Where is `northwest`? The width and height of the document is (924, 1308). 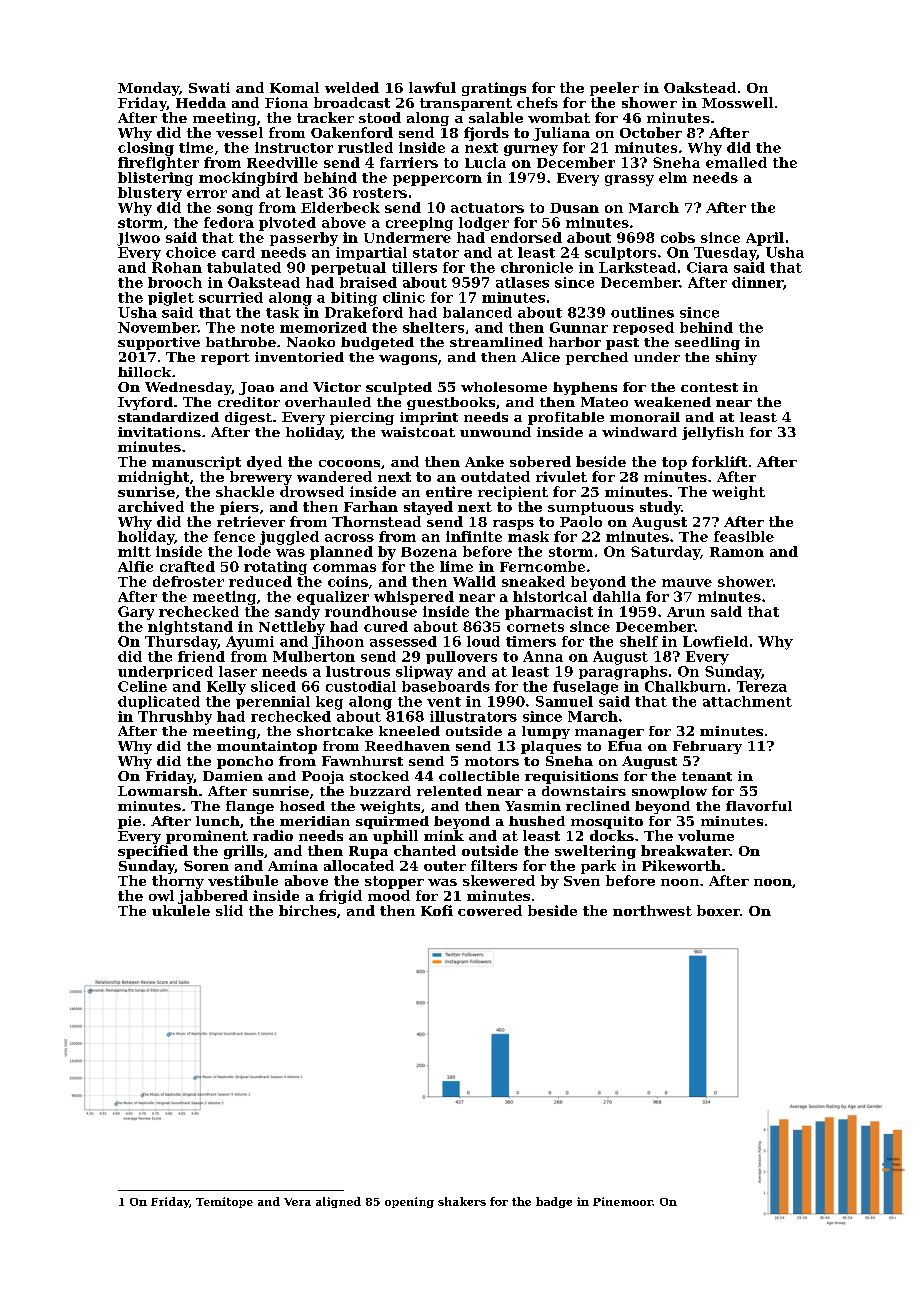 northwest is located at coordinates (652, 910).
